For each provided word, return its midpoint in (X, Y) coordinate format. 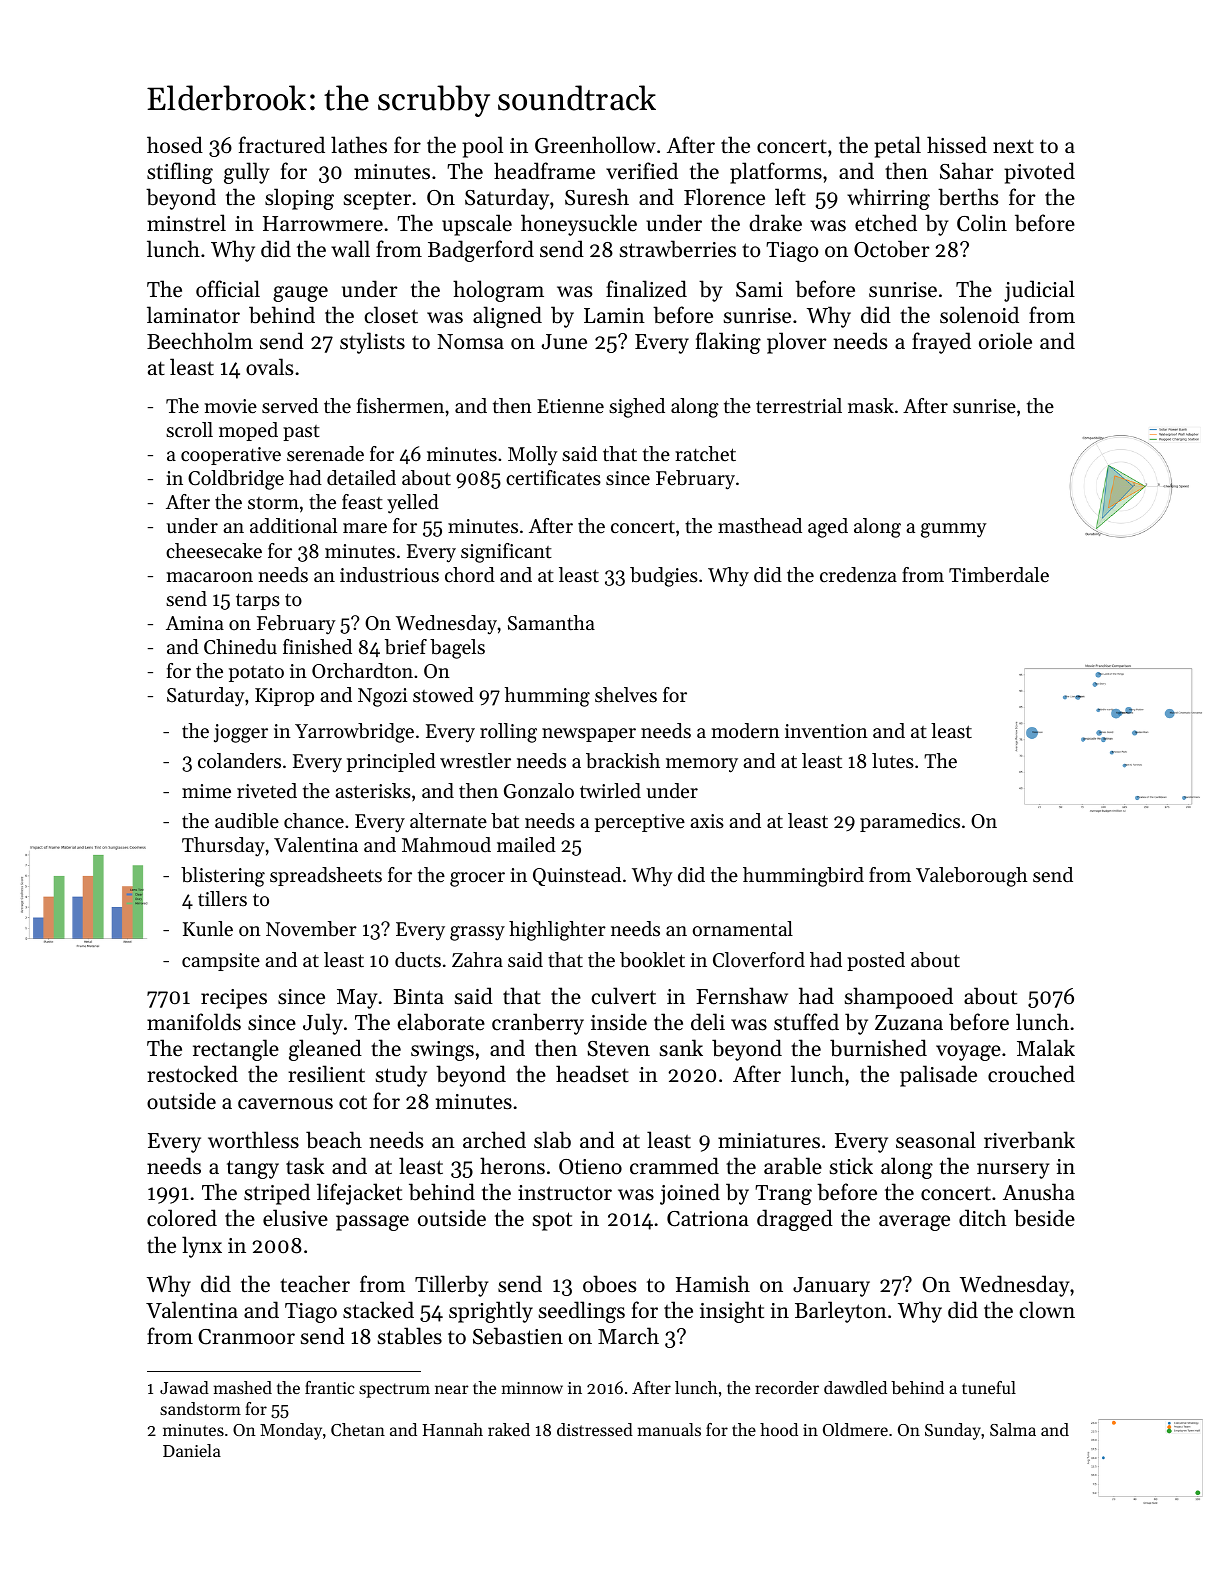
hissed (957, 145)
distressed (595, 1429)
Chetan (358, 1429)
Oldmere (855, 1429)
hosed (175, 145)
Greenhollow (595, 145)
